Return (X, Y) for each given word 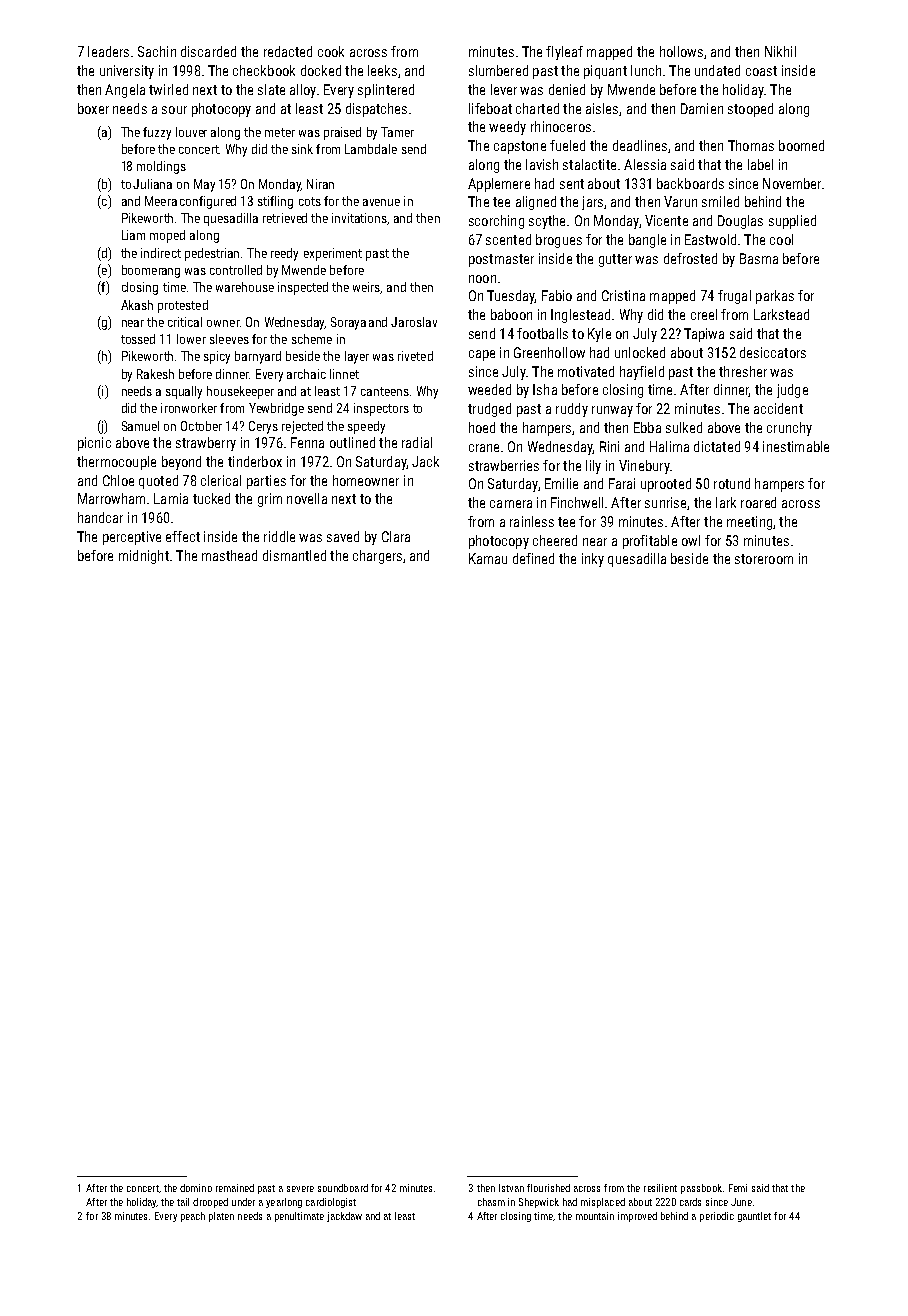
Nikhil (780, 51)
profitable (650, 542)
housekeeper (240, 392)
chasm (491, 1202)
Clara (396, 536)
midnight (144, 557)
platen (221, 1217)
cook (331, 51)
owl (691, 540)
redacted (288, 51)
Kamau (488, 558)
